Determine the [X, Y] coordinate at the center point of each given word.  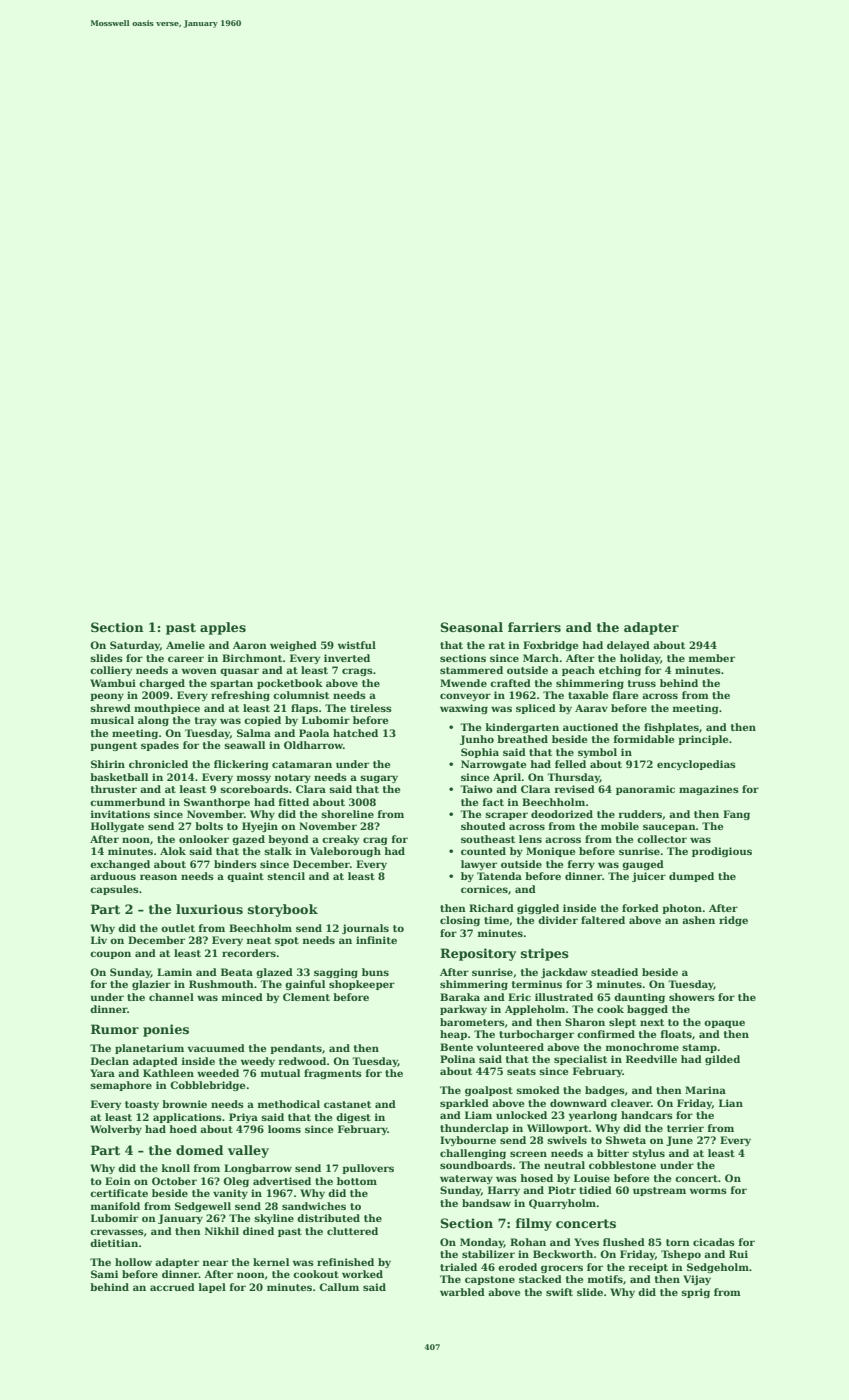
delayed [628, 646]
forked [640, 908]
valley [248, 1151]
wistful [357, 645]
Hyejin [260, 827]
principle [703, 740]
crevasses [117, 1232]
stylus [648, 1154]
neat [259, 940]
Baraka [460, 997]
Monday [482, 1243]
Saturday [135, 646]
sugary [379, 779]
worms [708, 1191]
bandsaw [486, 1203]
